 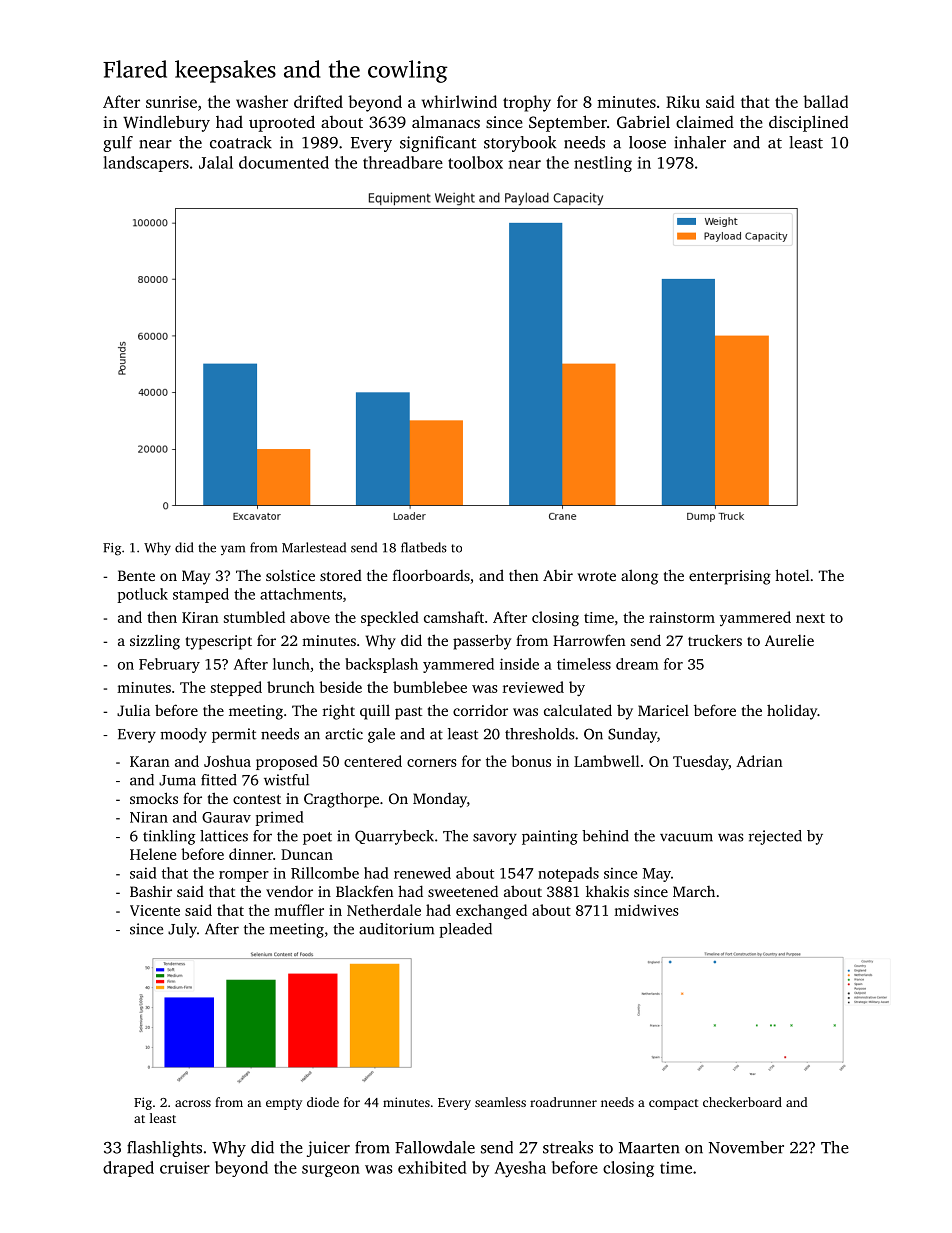 I want to click on Jalal, so click(x=216, y=162).
